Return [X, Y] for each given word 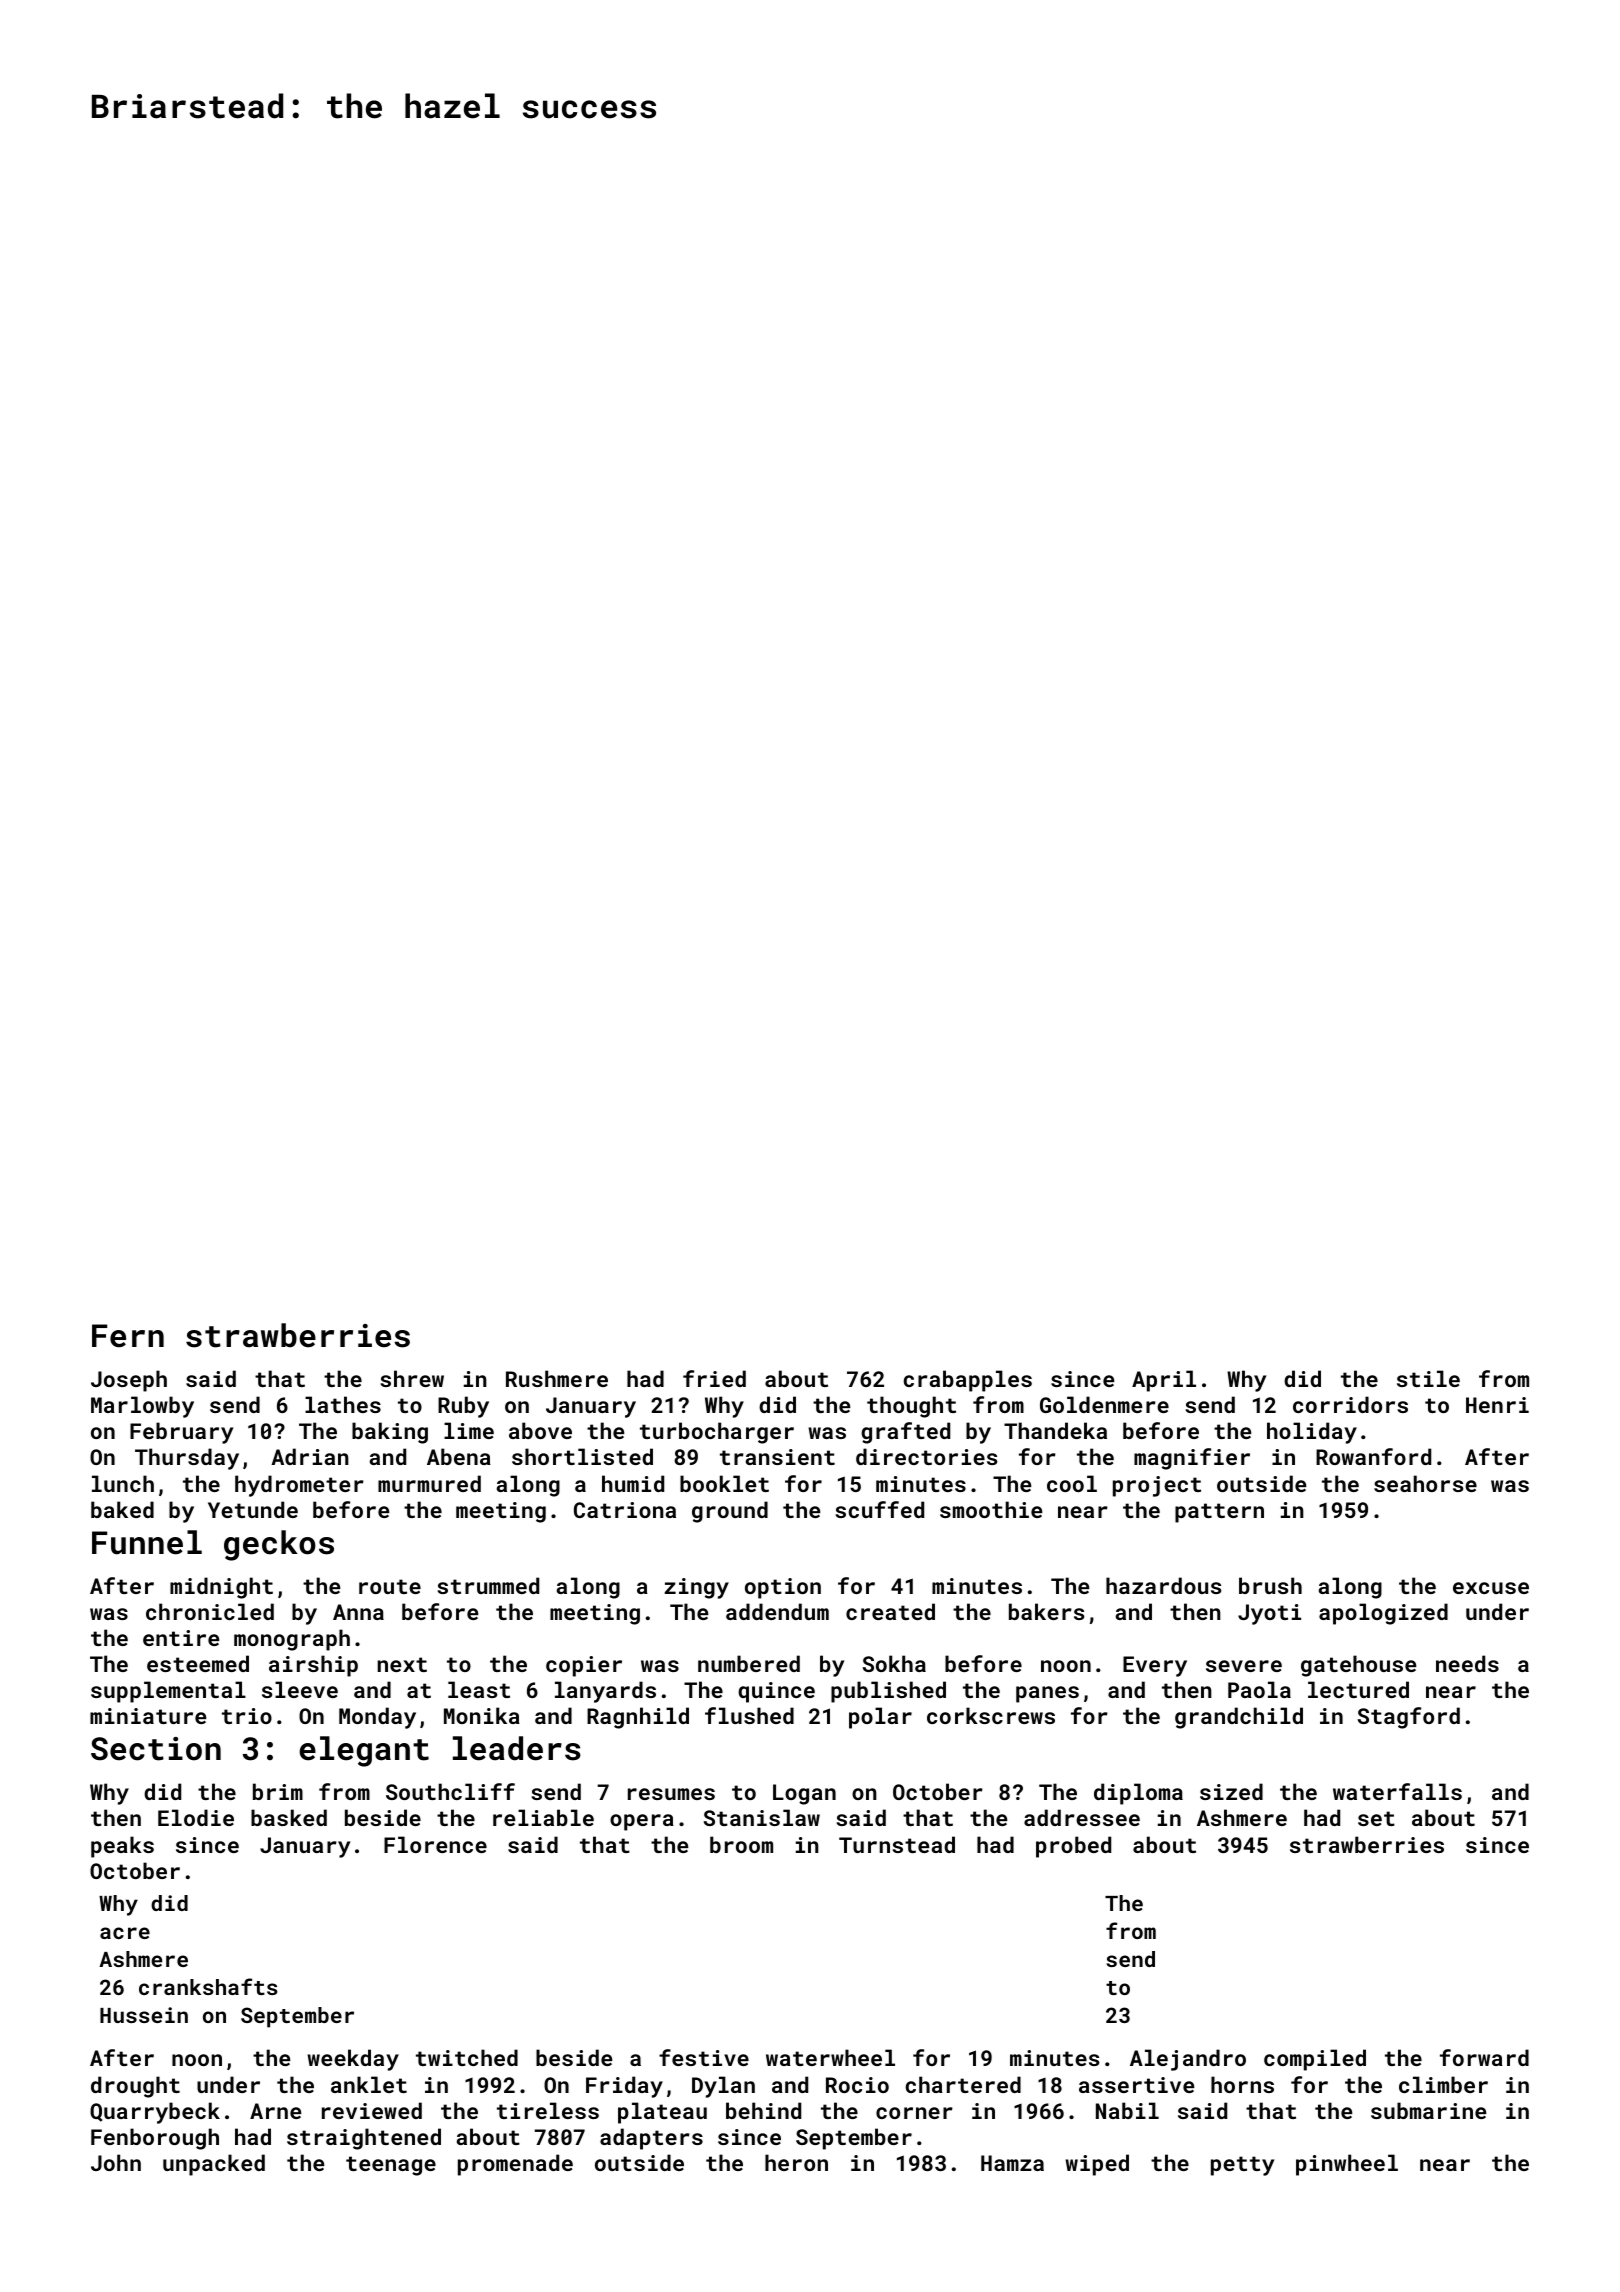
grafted [905, 1433]
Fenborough [155, 2139]
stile [1428, 1378]
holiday [1312, 1433]
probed [1073, 1847]
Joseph [129, 1381]
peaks [122, 1847]
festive [704, 2057]
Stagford [1409, 1718]
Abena [459, 1456]
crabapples [967, 1381]
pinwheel [1347, 2165]
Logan [804, 1794]
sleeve [300, 1689]
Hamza [1012, 2163]
